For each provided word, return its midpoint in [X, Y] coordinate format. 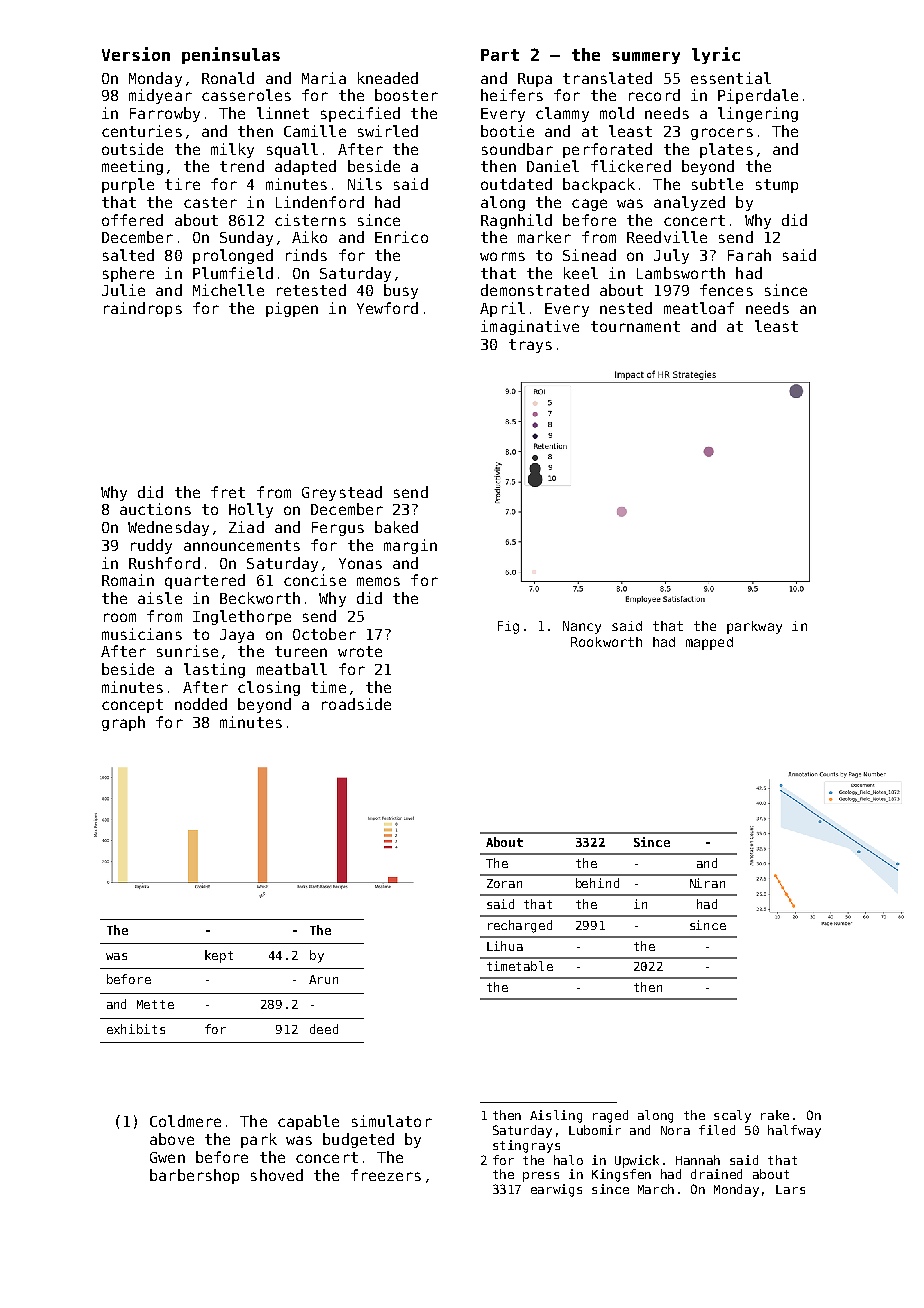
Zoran [504, 883]
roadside [356, 704]
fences [726, 290]
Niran [707, 883]
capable [308, 1122]
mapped [709, 643]
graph [123, 723]
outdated [516, 184]
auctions [155, 509]
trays [530, 346]
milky [232, 150]
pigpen [292, 309]
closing [269, 688]
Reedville [667, 237]
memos [378, 581]
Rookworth [606, 642]
